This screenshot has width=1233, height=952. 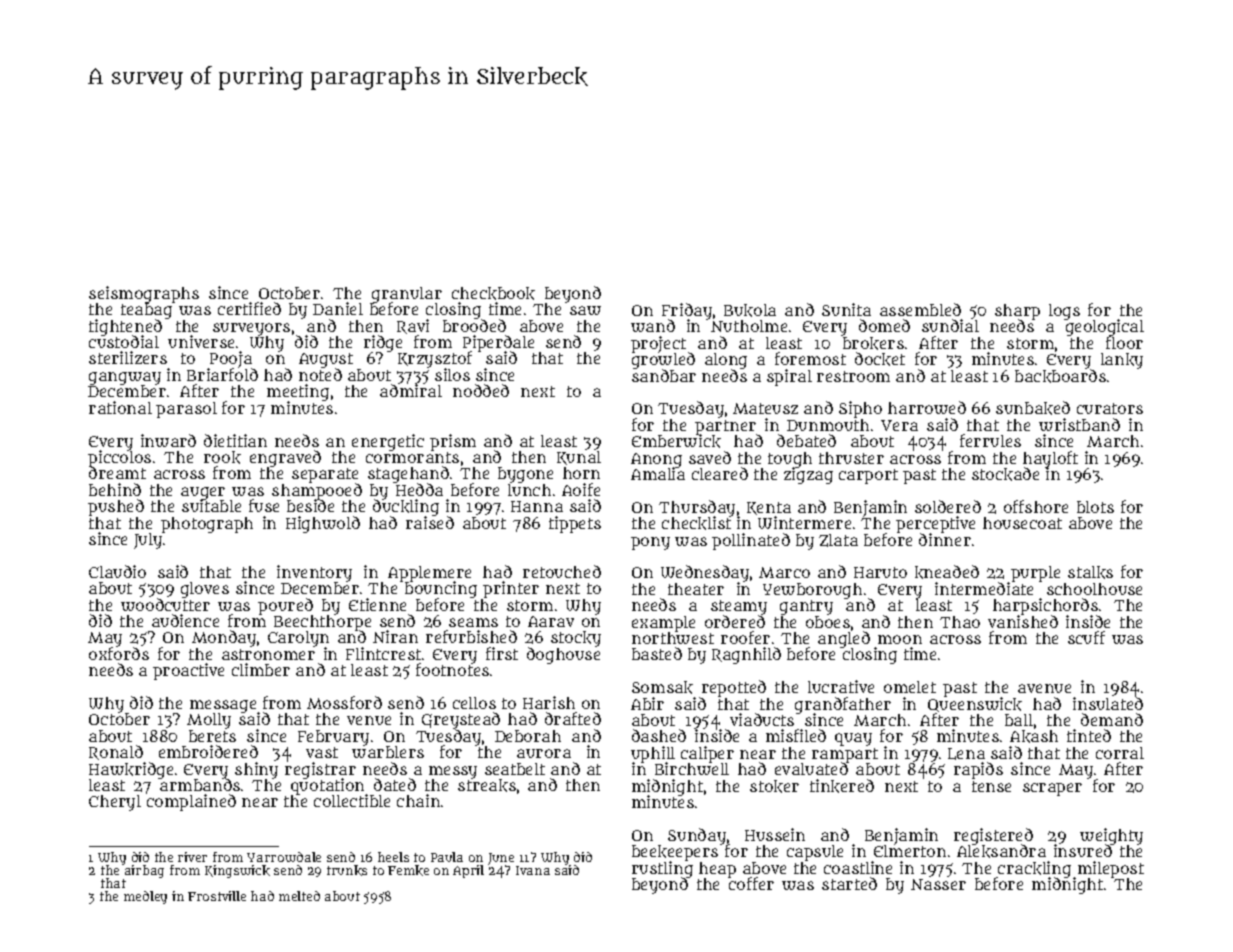 What do you see at coordinates (249, 308) in the screenshot?
I see `certified` at bounding box center [249, 308].
